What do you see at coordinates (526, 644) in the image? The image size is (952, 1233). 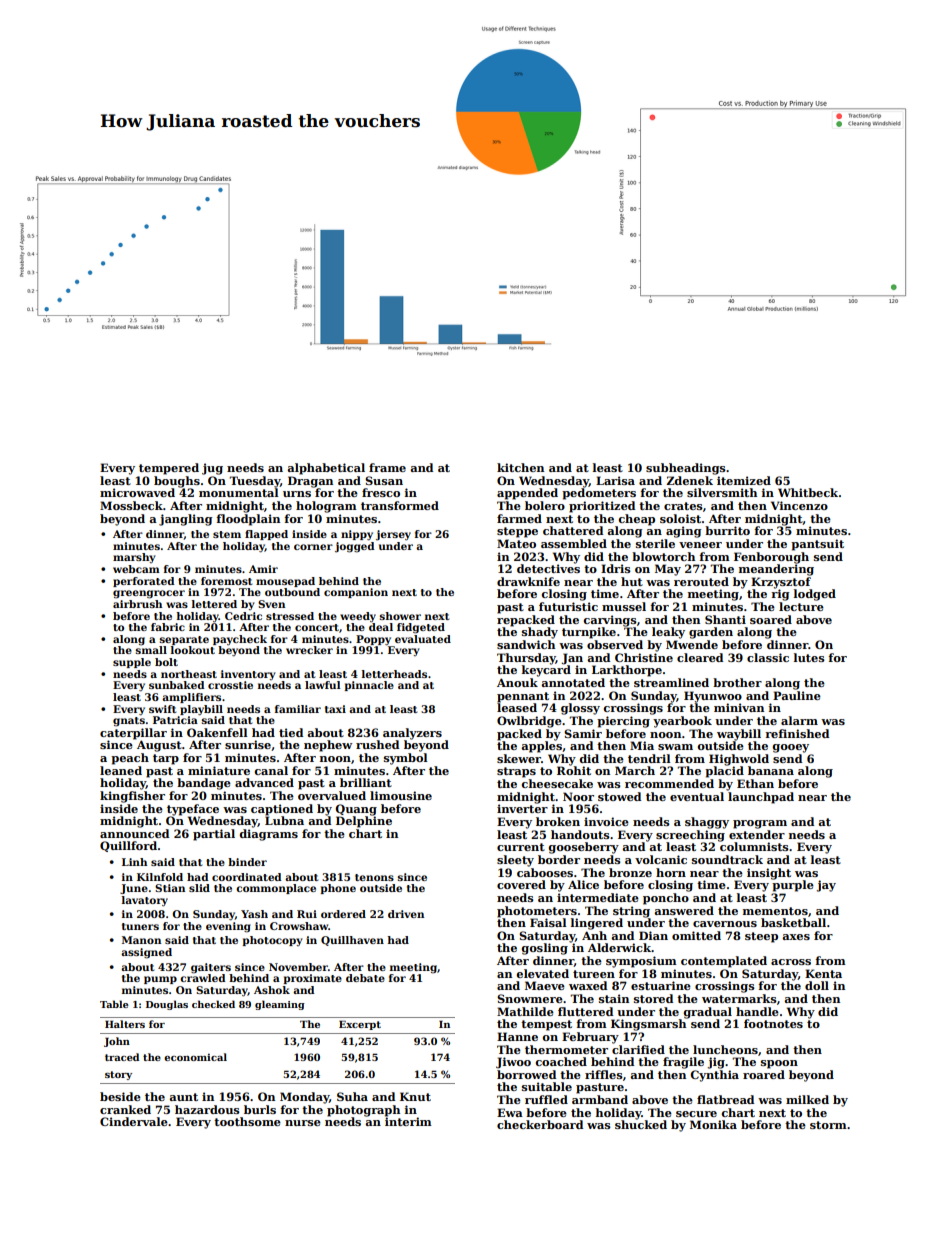 I see `sandwich` at bounding box center [526, 644].
